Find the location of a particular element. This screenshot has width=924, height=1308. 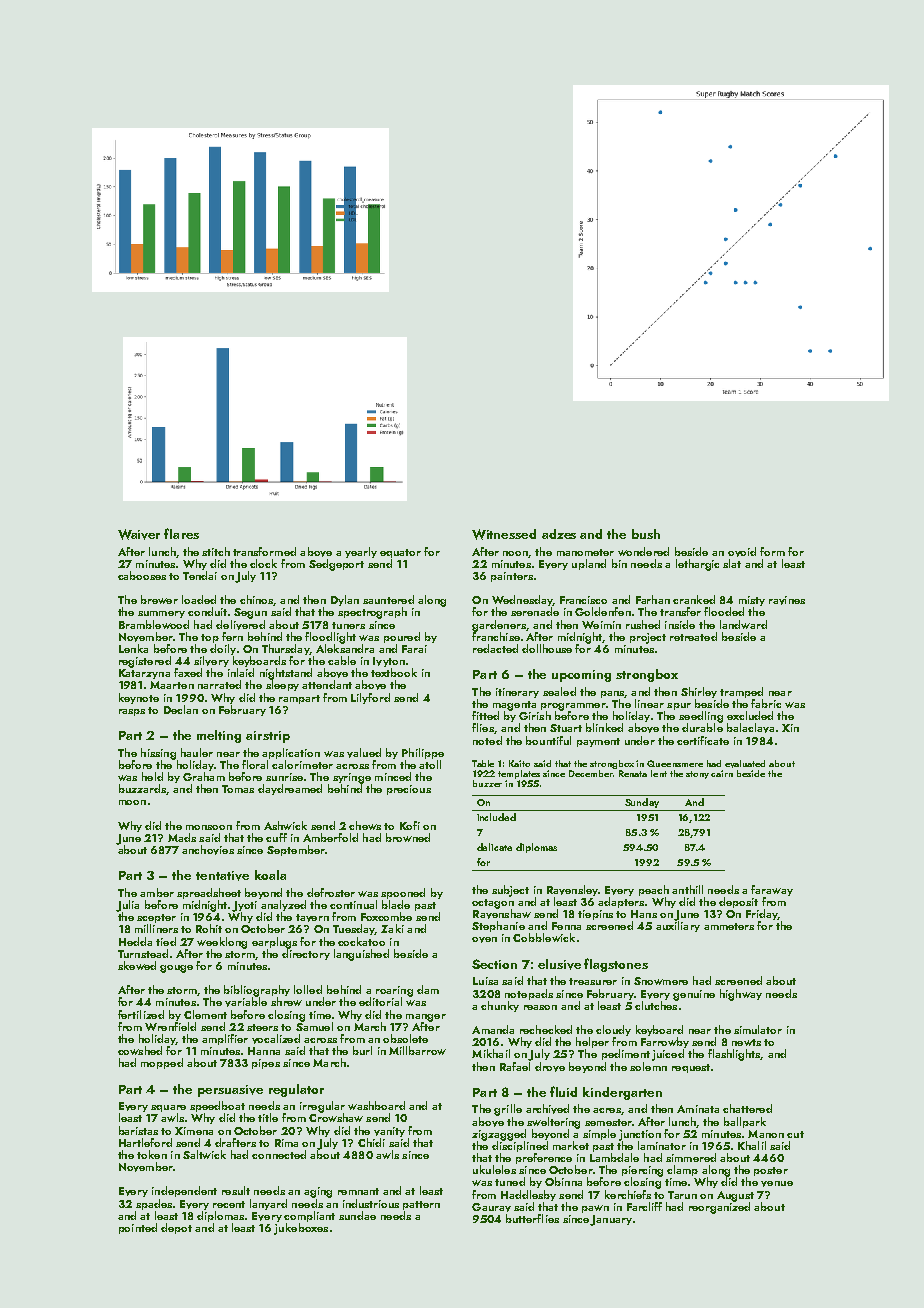

serenade is located at coordinates (535, 611).
